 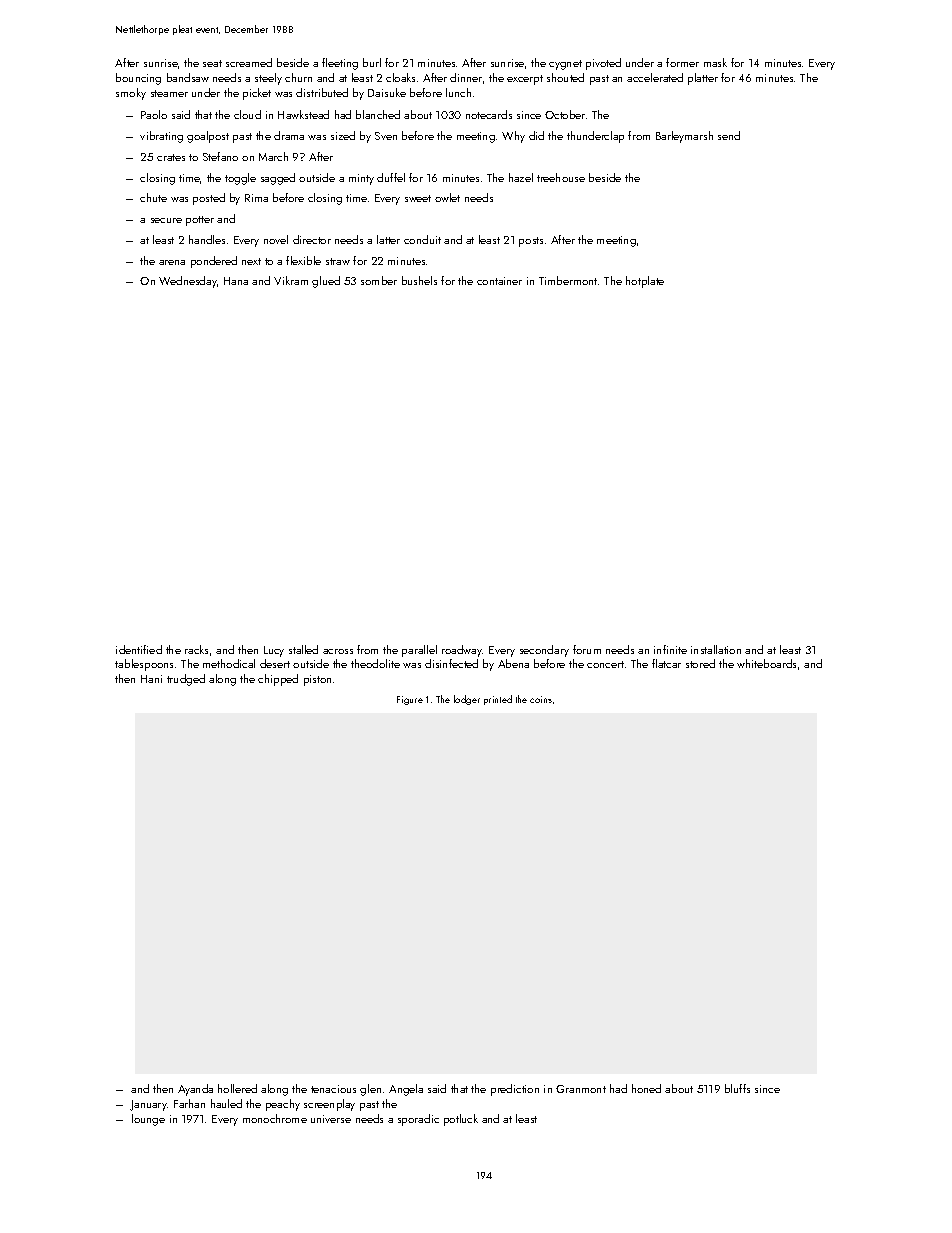 What do you see at coordinates (525, 80) in the image?
I see `excerpt` at bounding box center [525, 80].
